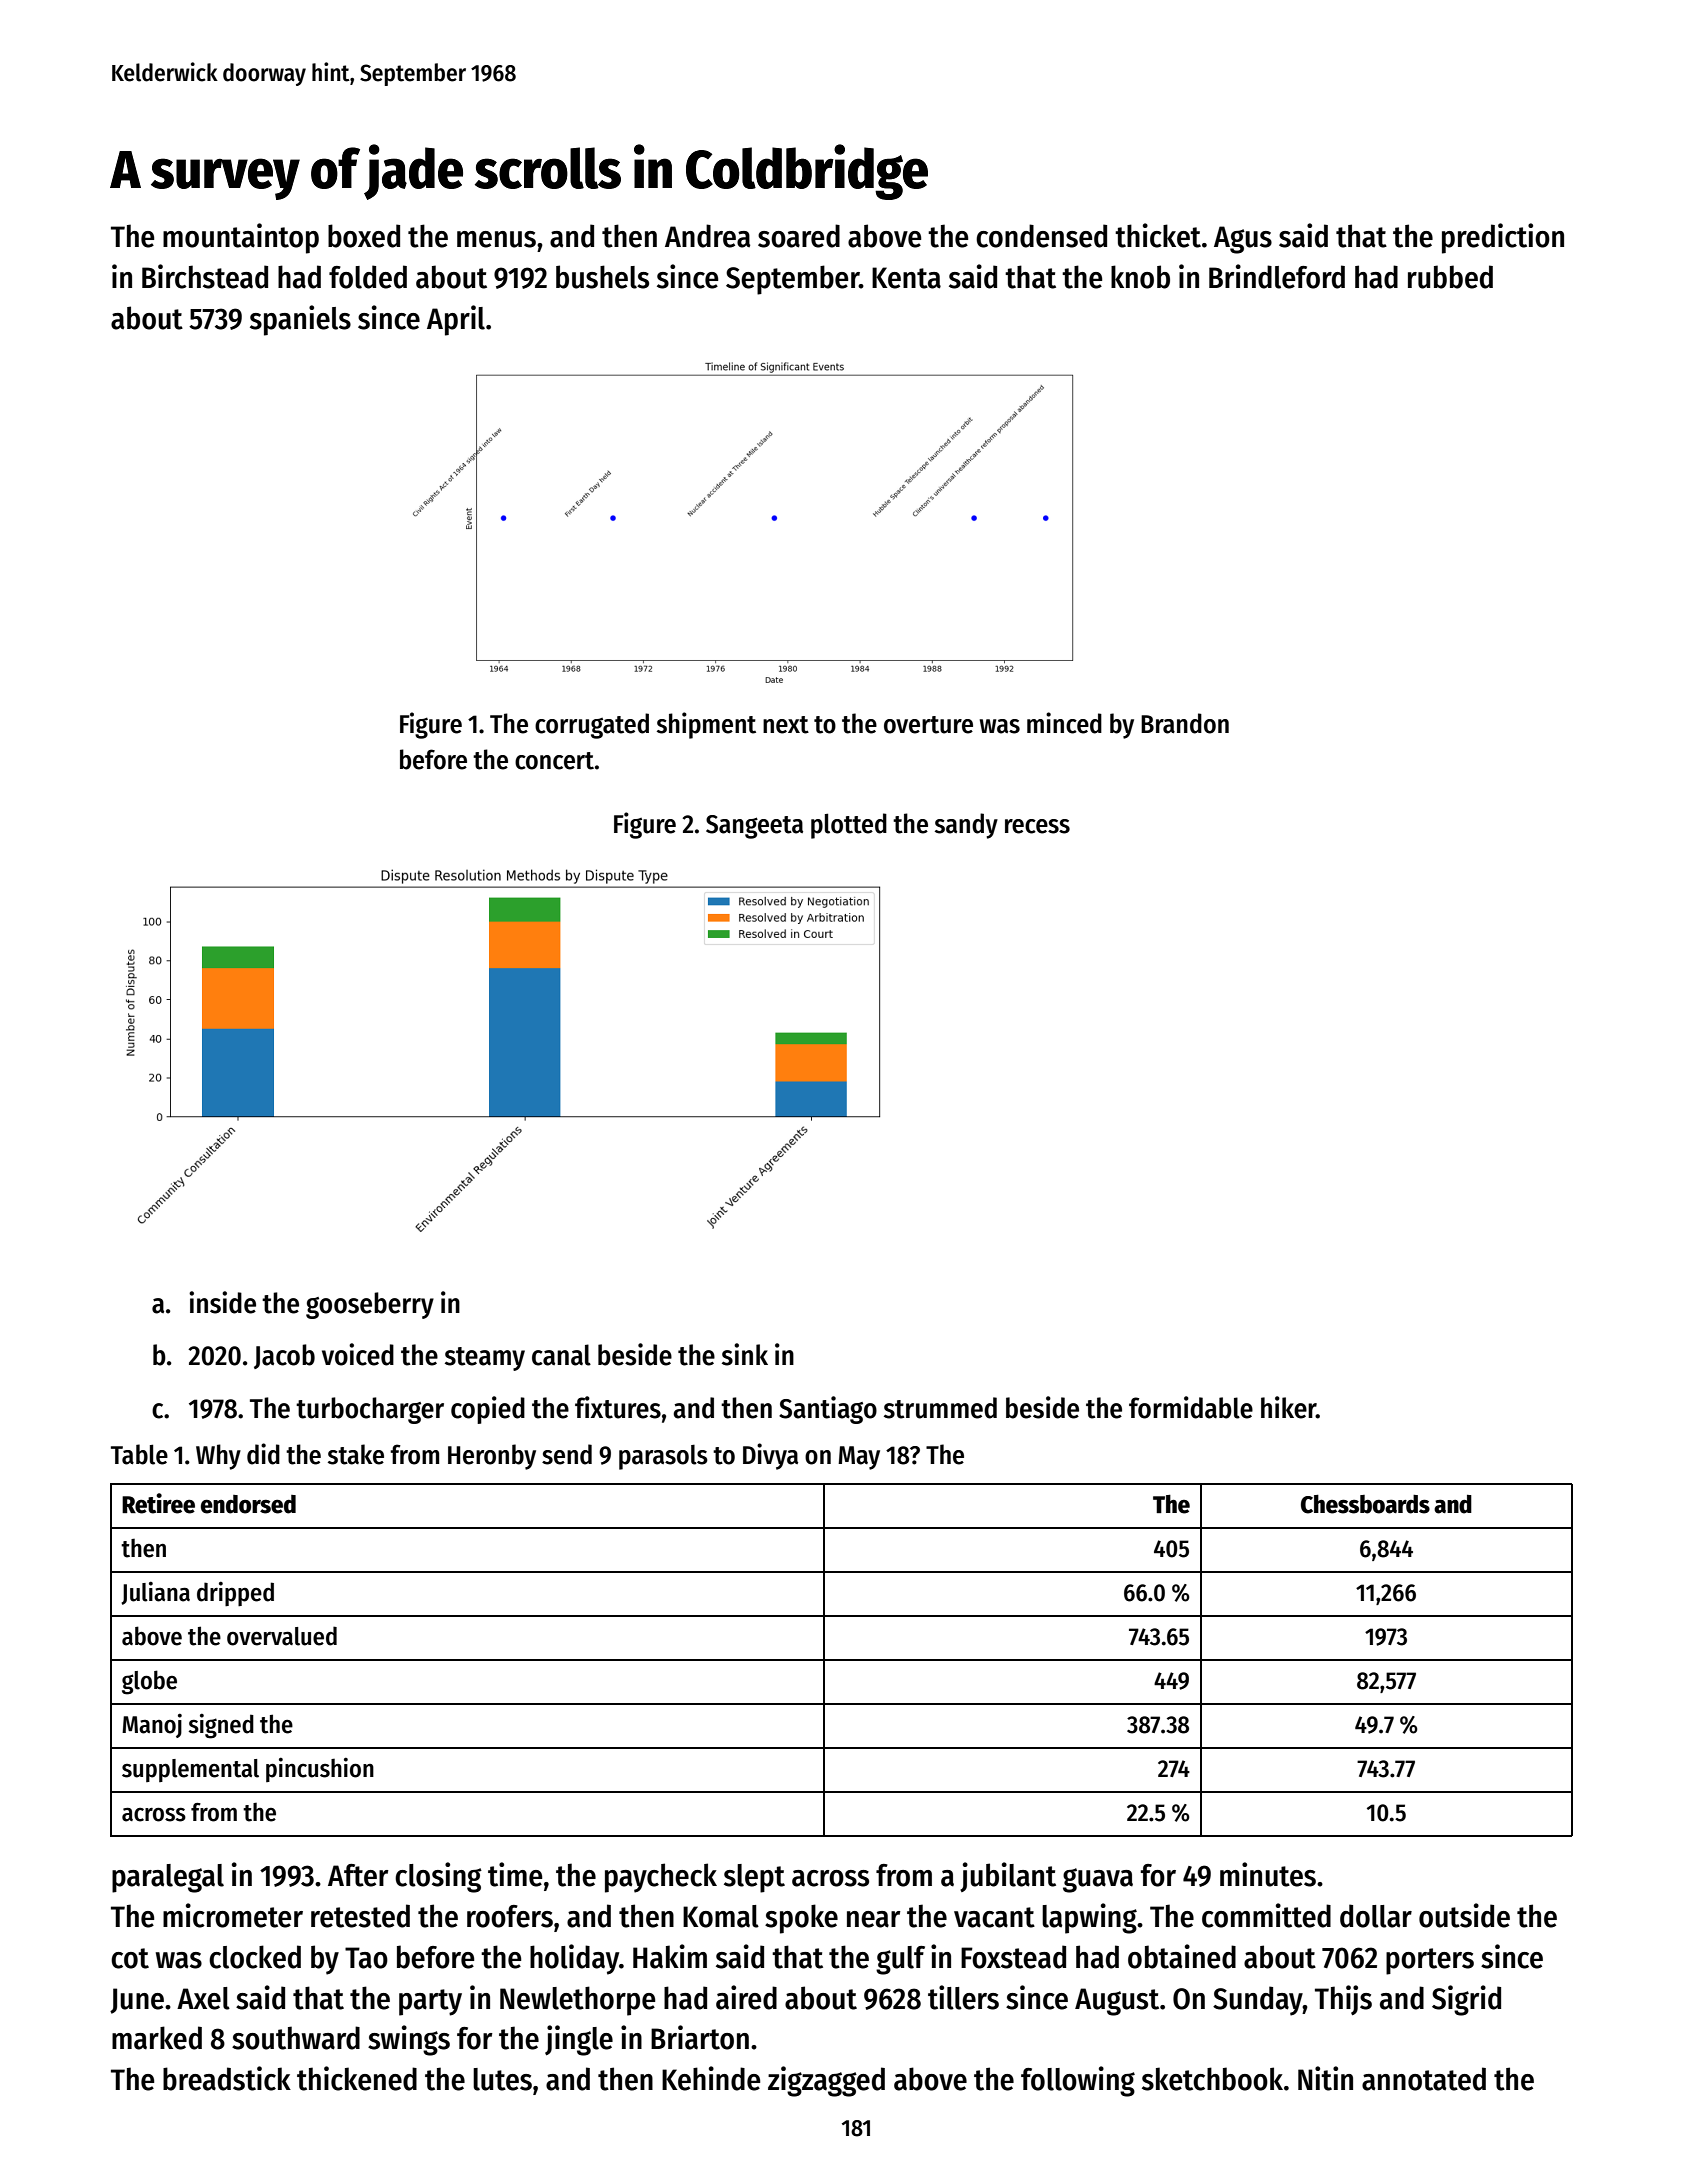 Image resolution: width=1683 pixels, height=2178 pixels. What do you see at coordinates (320, 1769) in the image?
I see `pincushion` at bounding box center [320, 1769].
